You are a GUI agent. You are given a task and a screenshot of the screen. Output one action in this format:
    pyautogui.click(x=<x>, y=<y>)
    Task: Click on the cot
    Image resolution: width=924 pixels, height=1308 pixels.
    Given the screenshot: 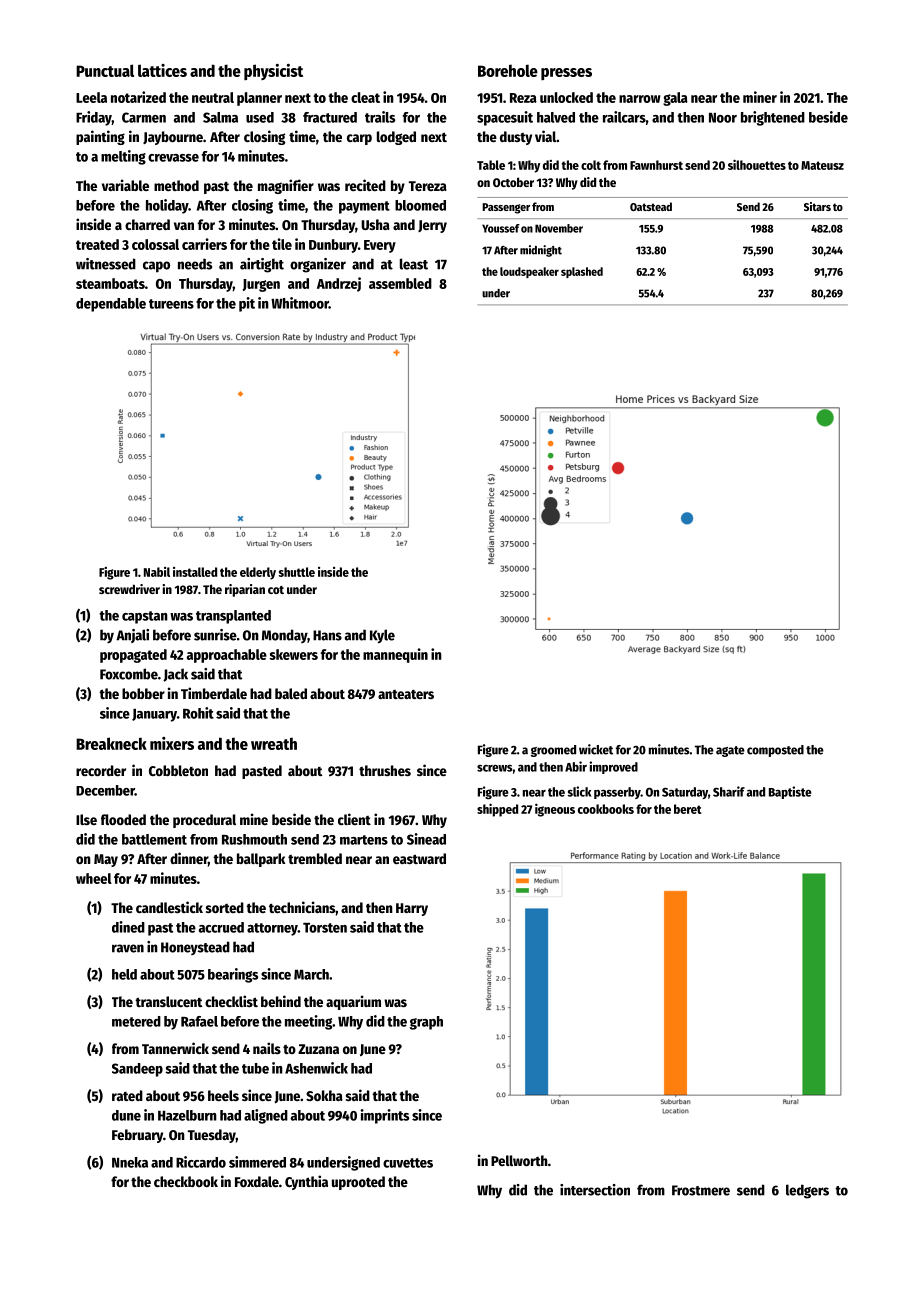 What is the action you would take?
    pyautogui.click(x=276, y=590)
